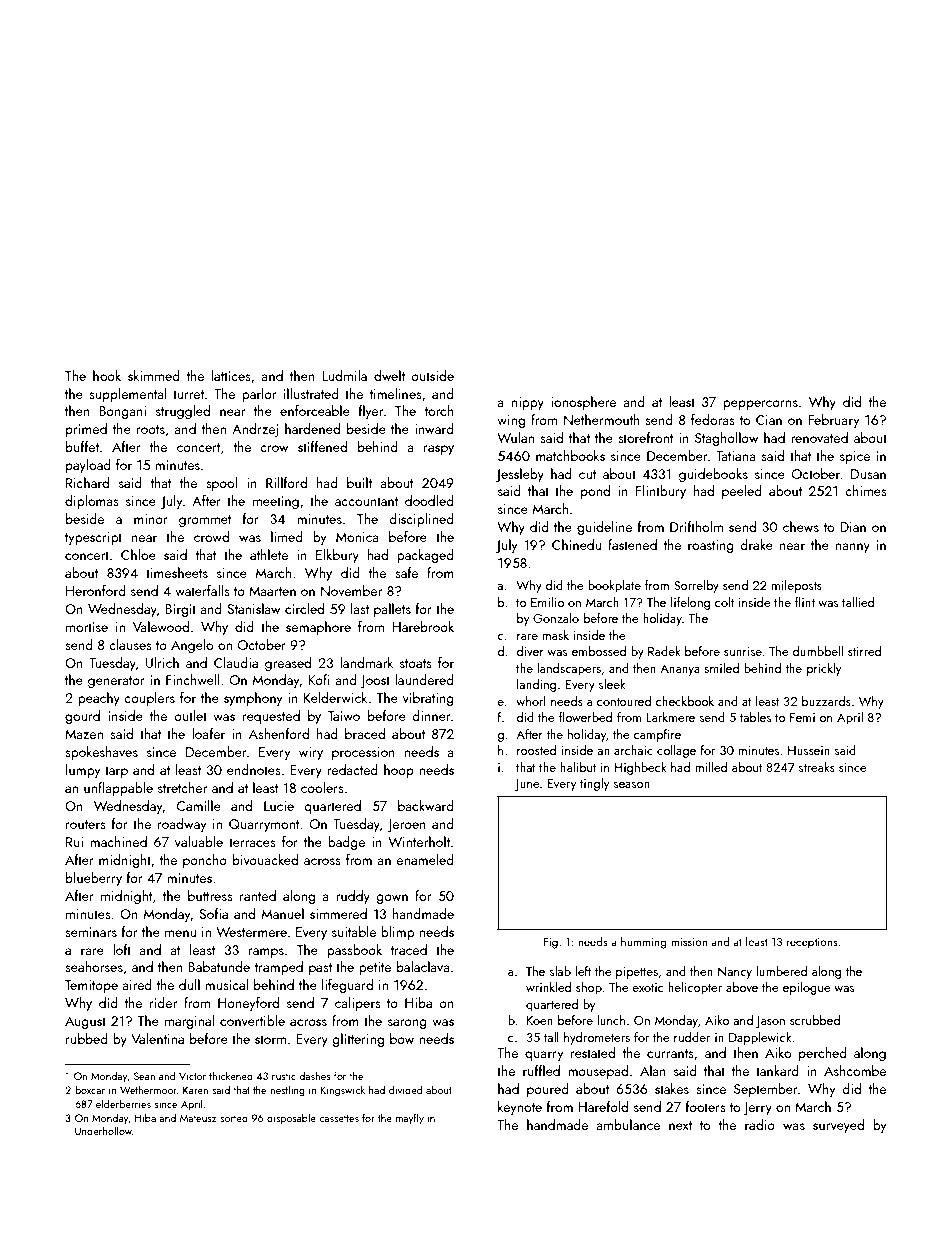  I want to click on cassettes, so click(339, 1118).
